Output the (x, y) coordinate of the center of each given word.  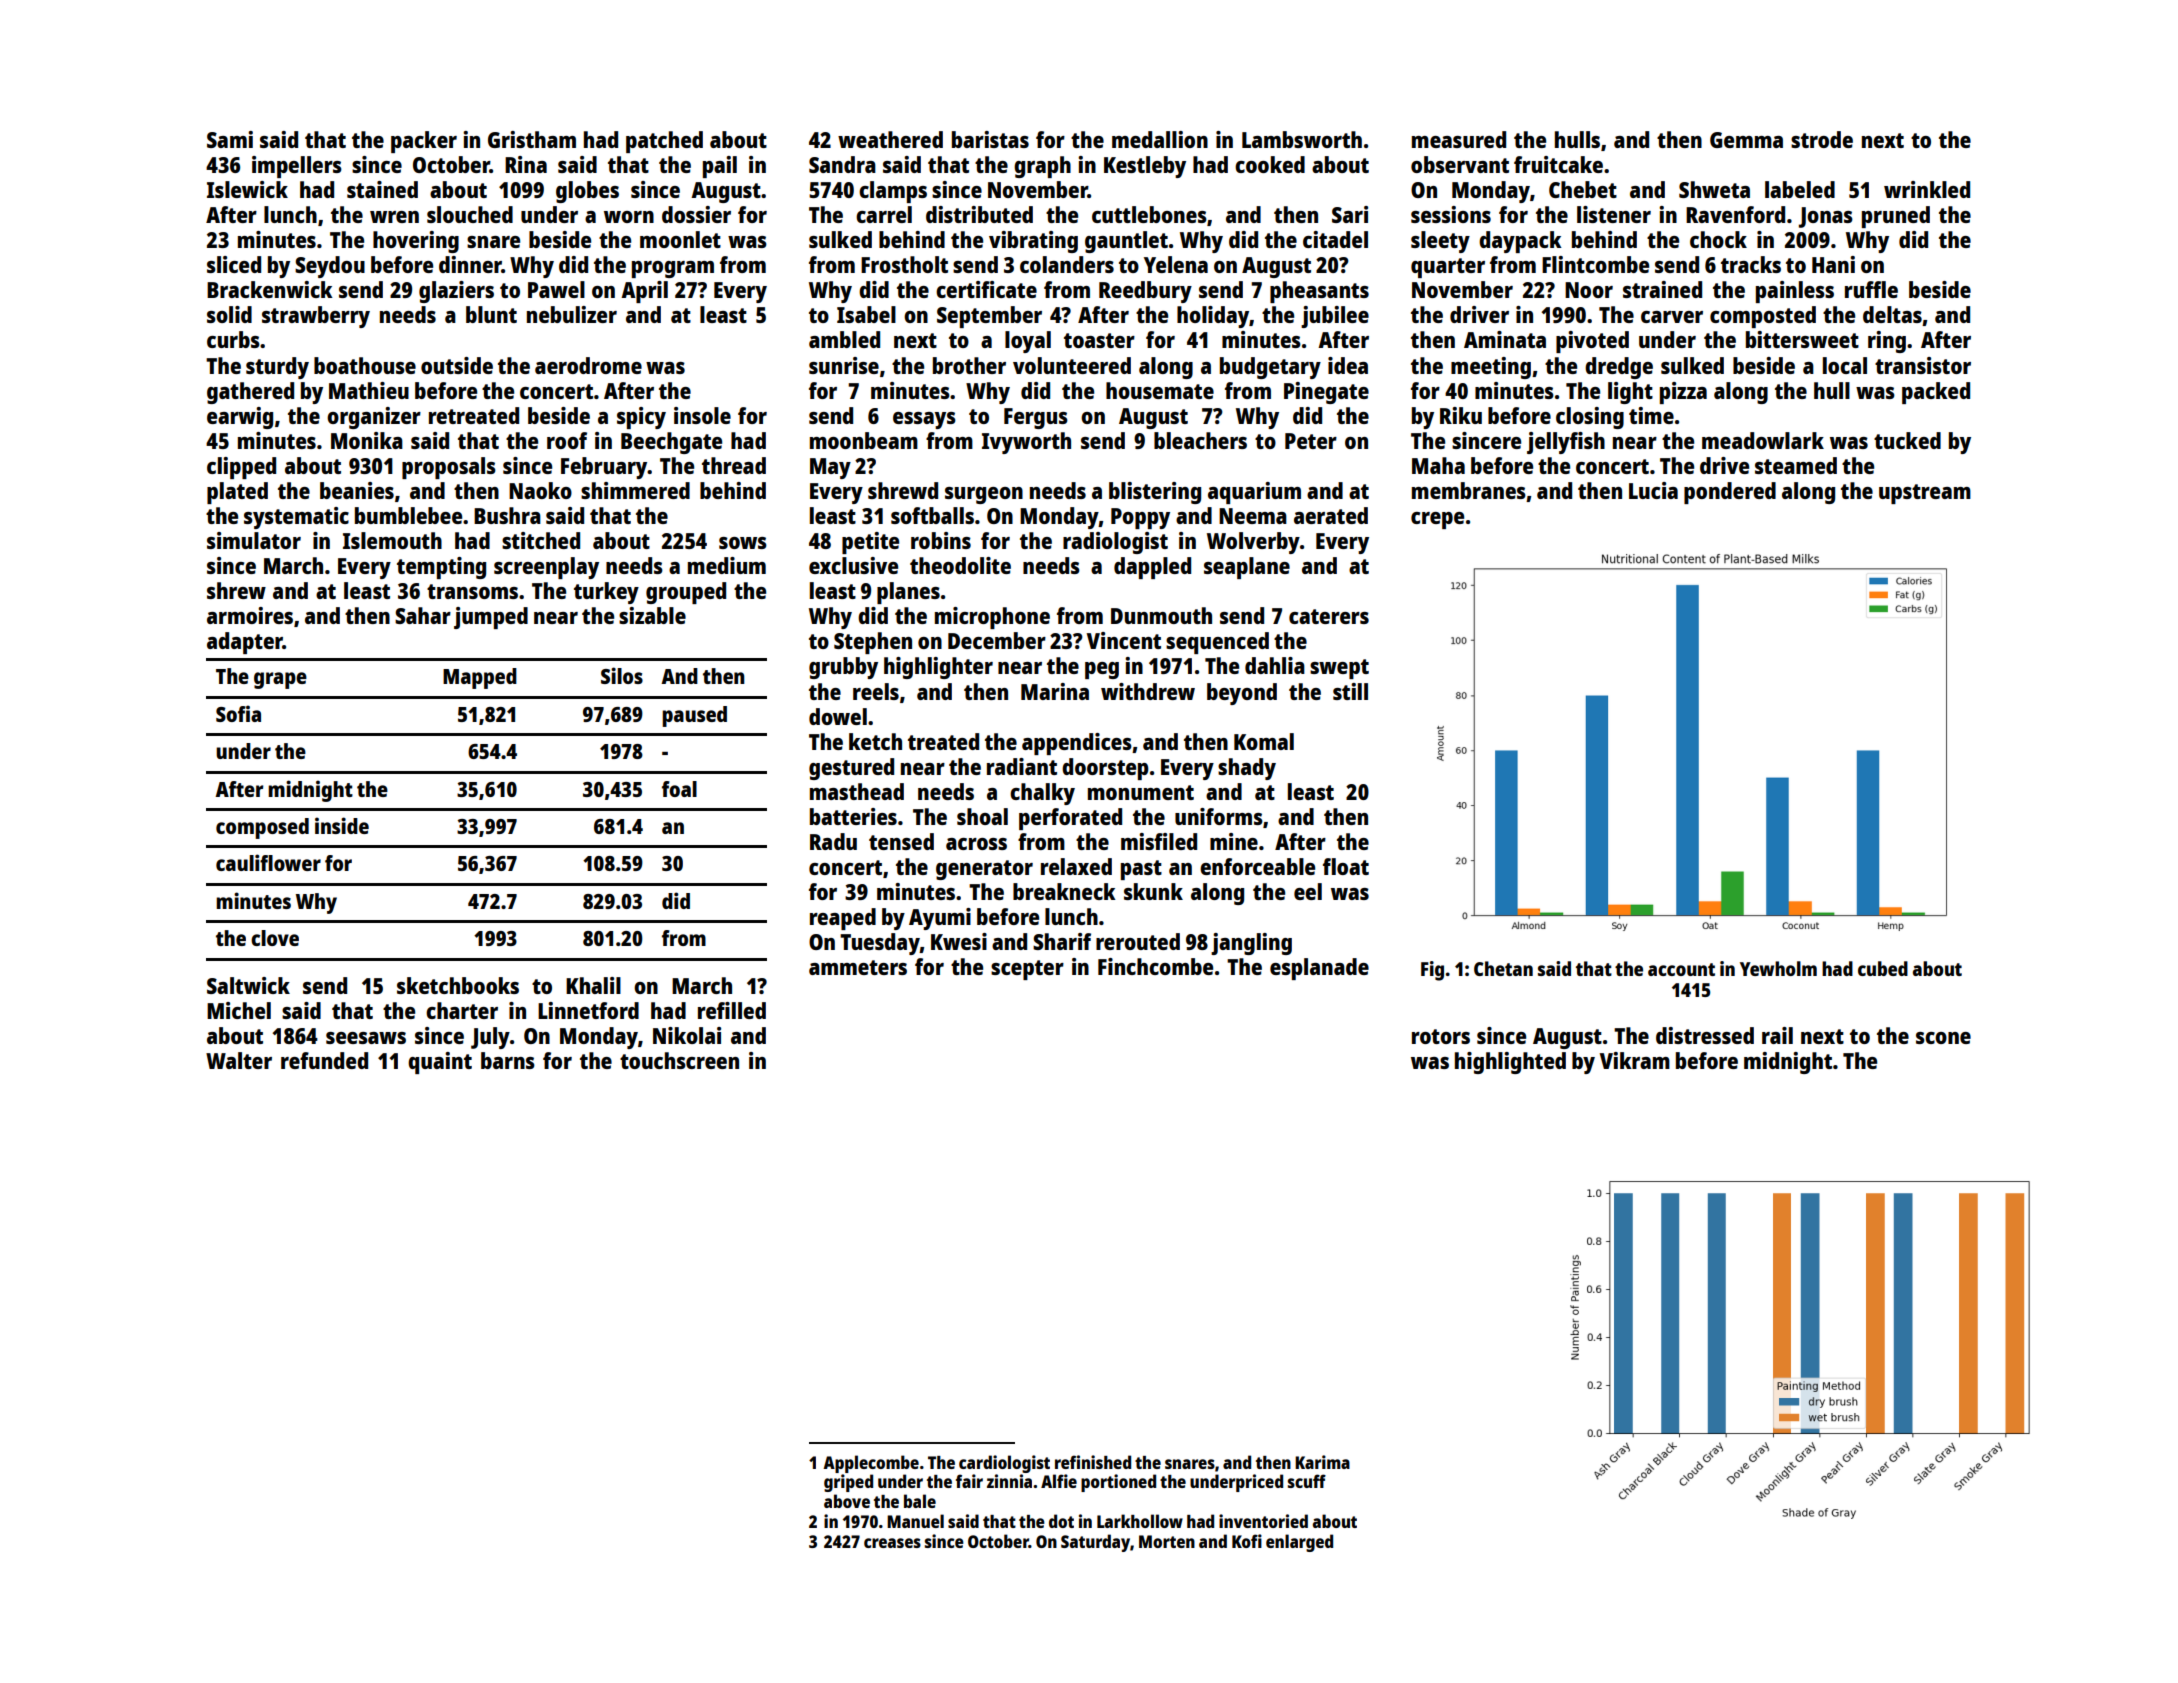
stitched (541, 540)
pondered (1730, 493)
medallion (1160, 139)
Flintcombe (1595, 264)
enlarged (1299, 1543)
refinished (1093, 1462)
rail (1777, 1035)
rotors (1441, 1036)
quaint (440, 1063)
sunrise (844, 365)
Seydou (330, 267)
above (847, 1501)
